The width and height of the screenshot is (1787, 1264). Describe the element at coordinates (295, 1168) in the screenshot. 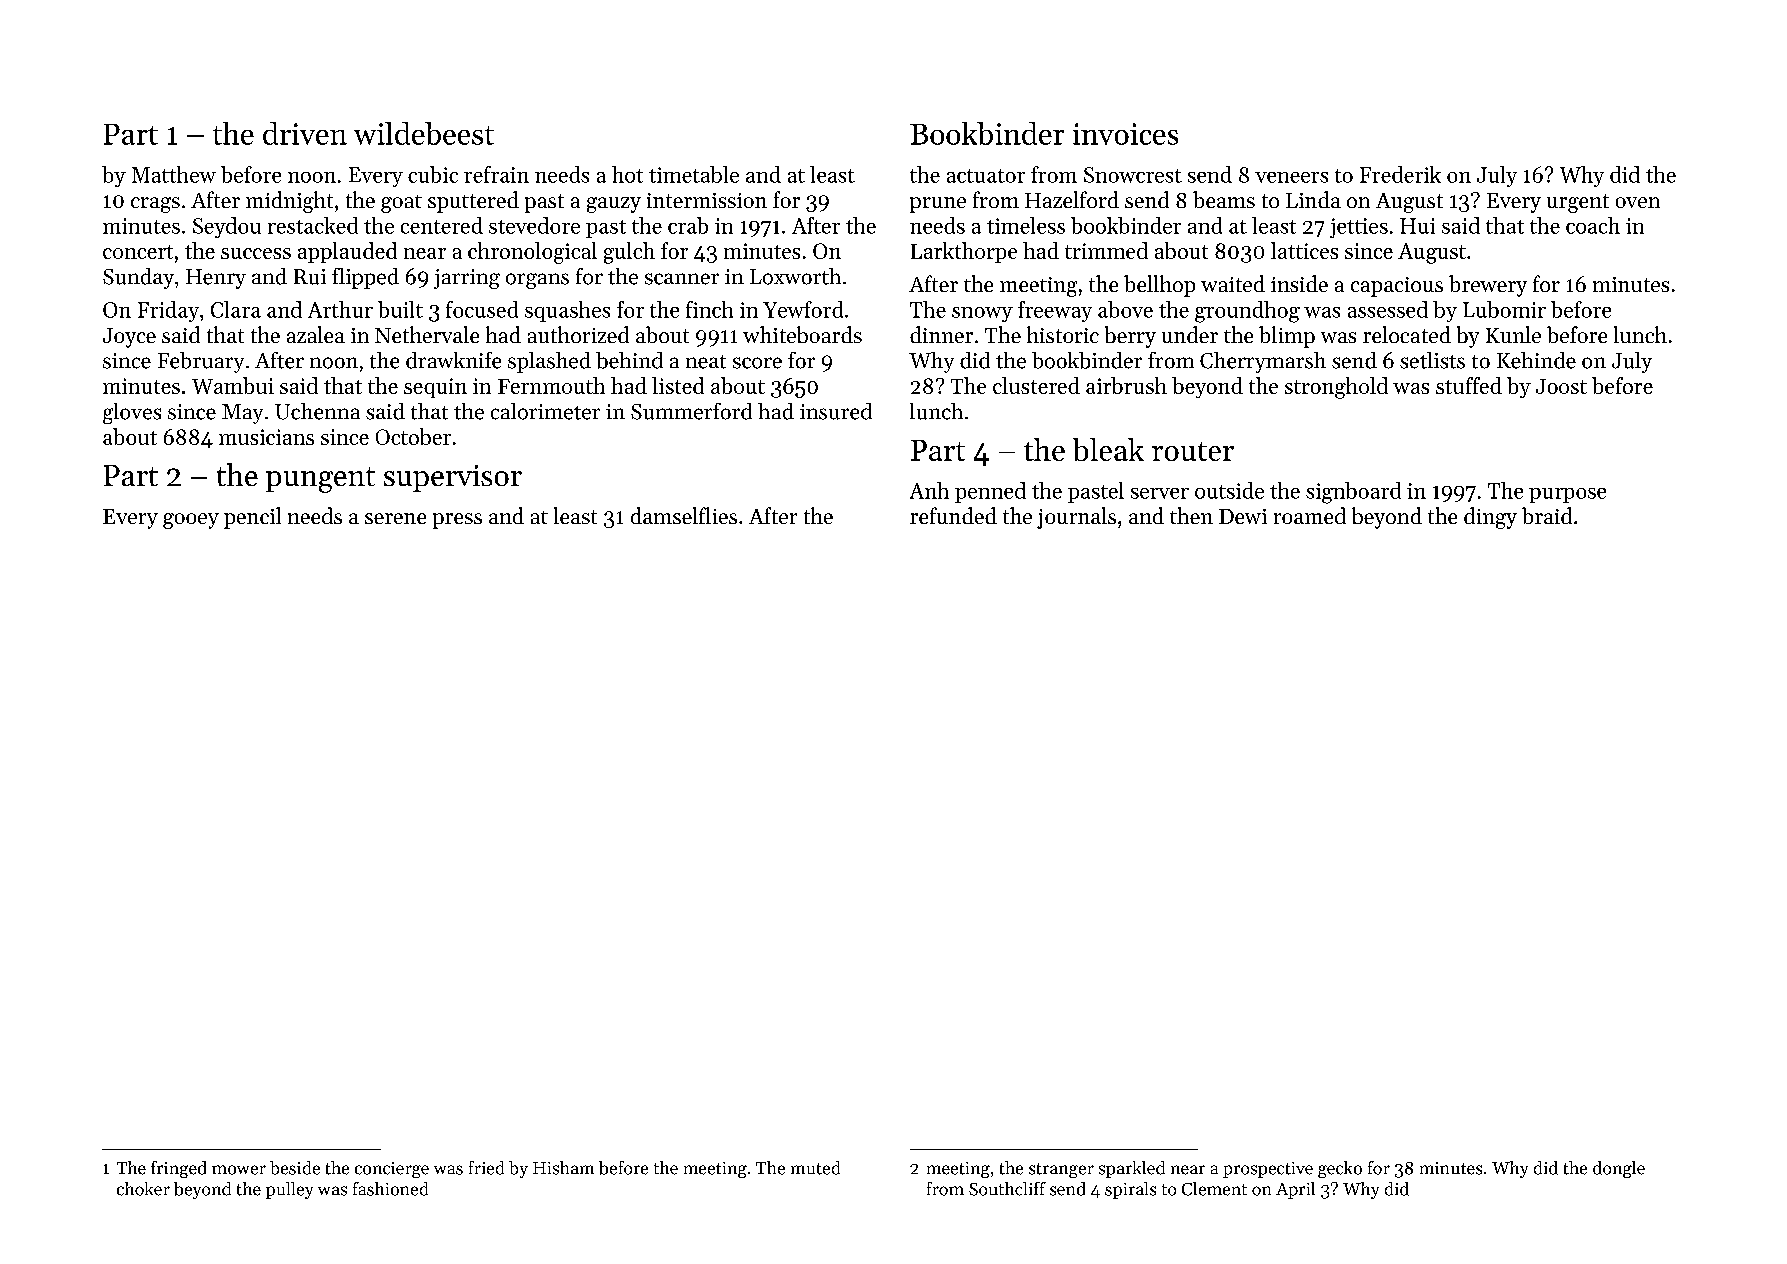

I see `beside` at that location.
